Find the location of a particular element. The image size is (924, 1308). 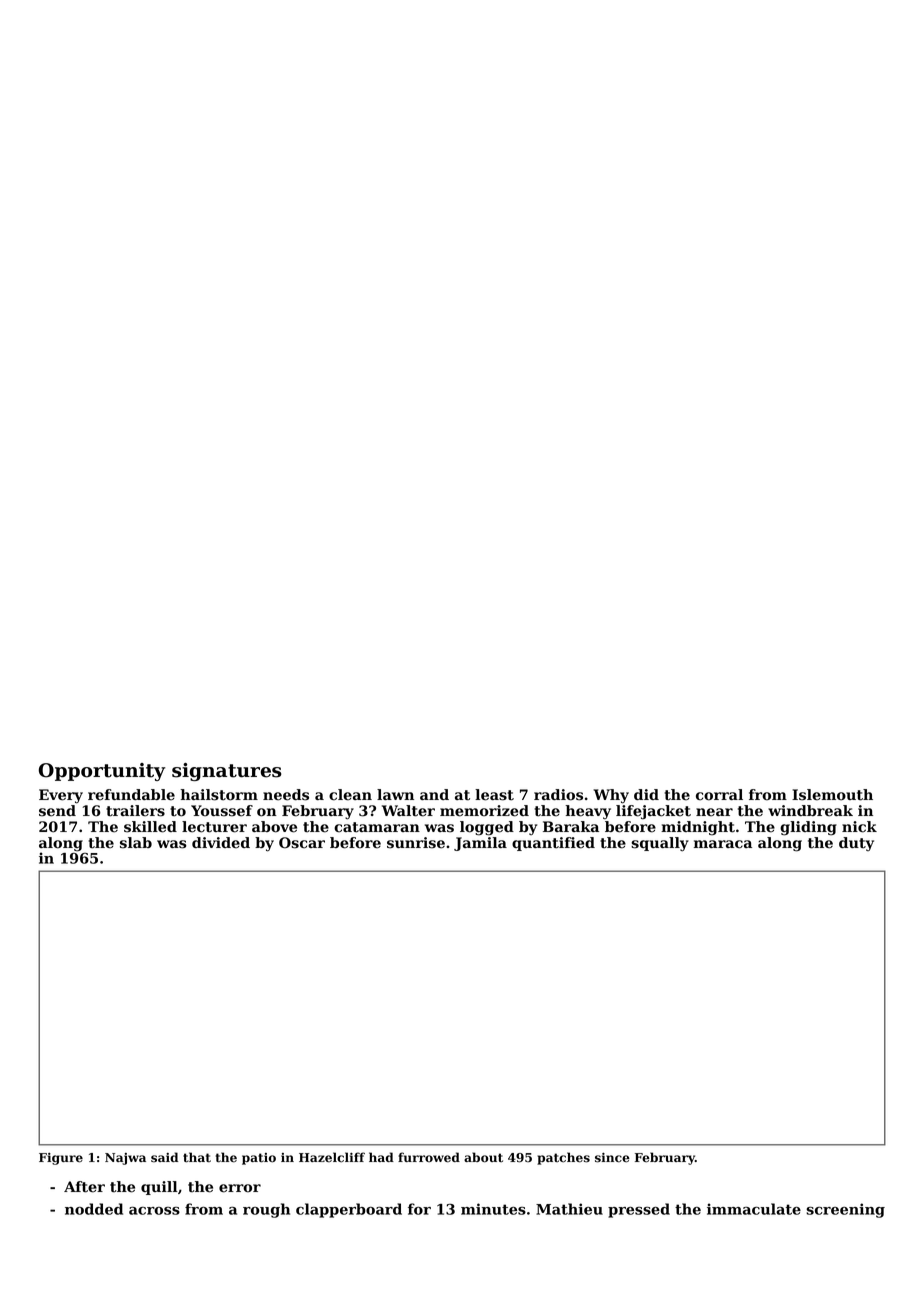

had is located at coordinates (381, 1157).
